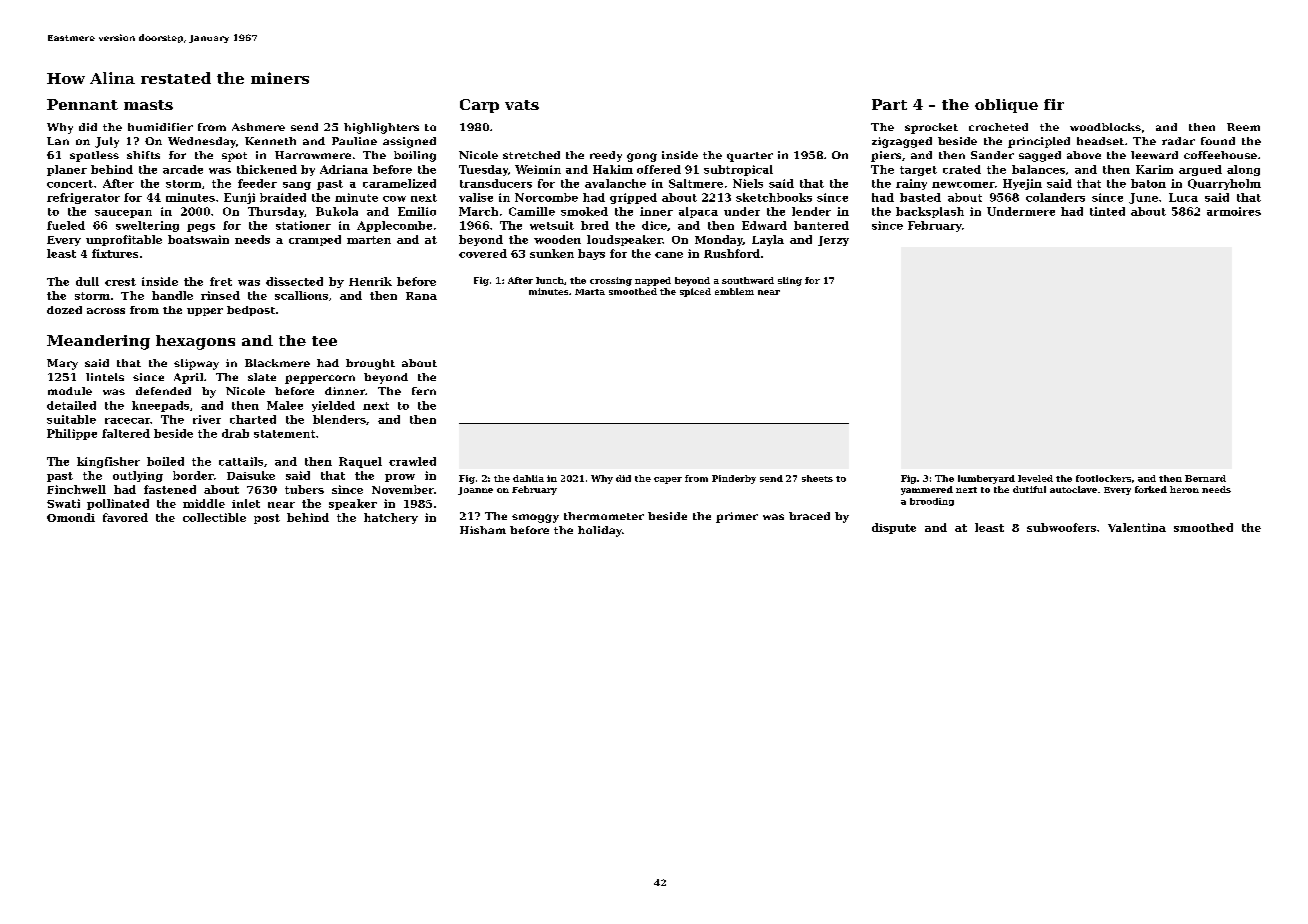  What do you see at coordinates (87, 281) in the screenshot?
I see `dull` at bounding box center [87, 281].
